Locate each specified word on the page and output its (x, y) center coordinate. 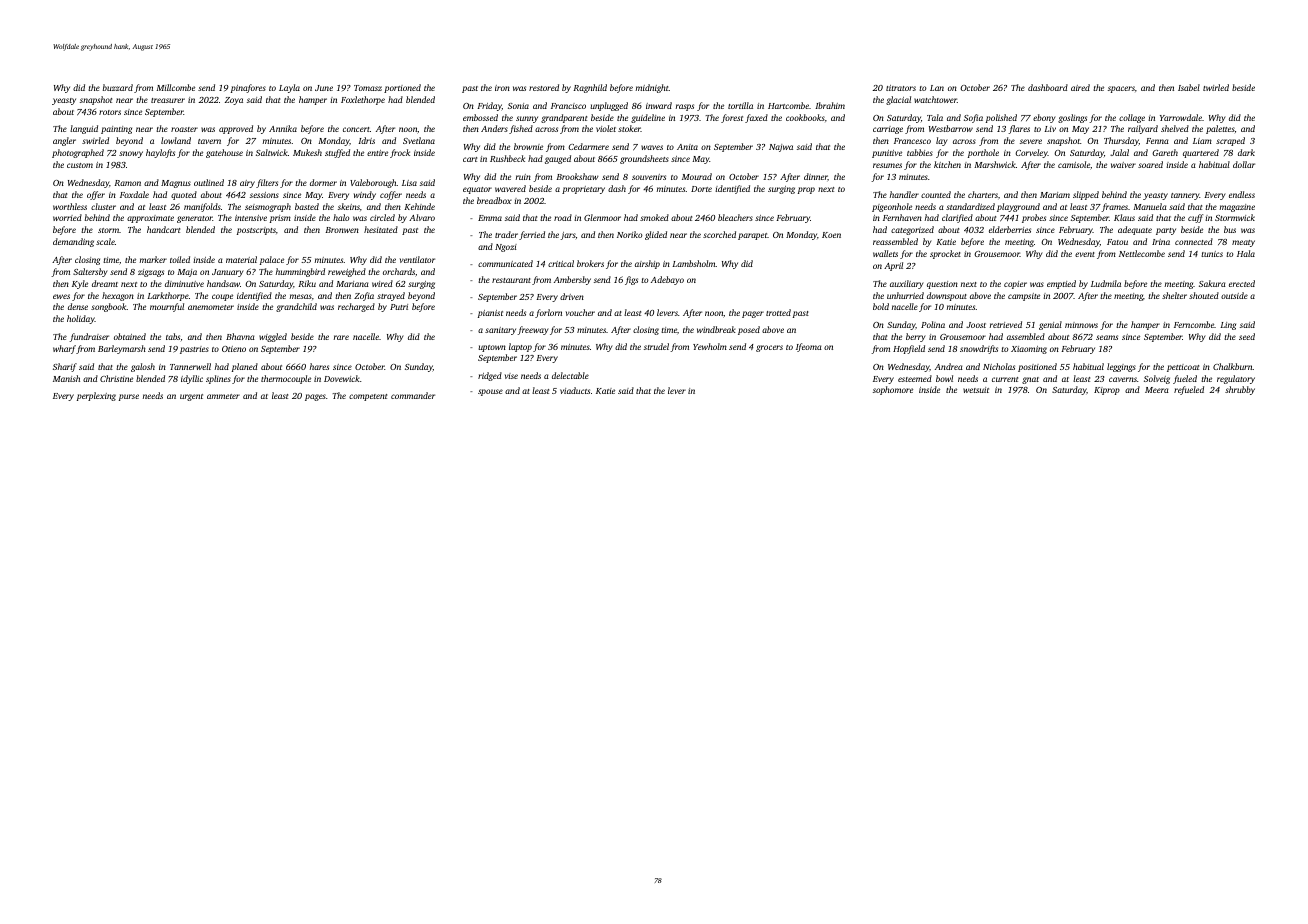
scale (105, 241)
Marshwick (995, 164)
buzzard (118, 87)
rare (341, 337)
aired (1080, 87)
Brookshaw (577, 176)
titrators (901, 88)
